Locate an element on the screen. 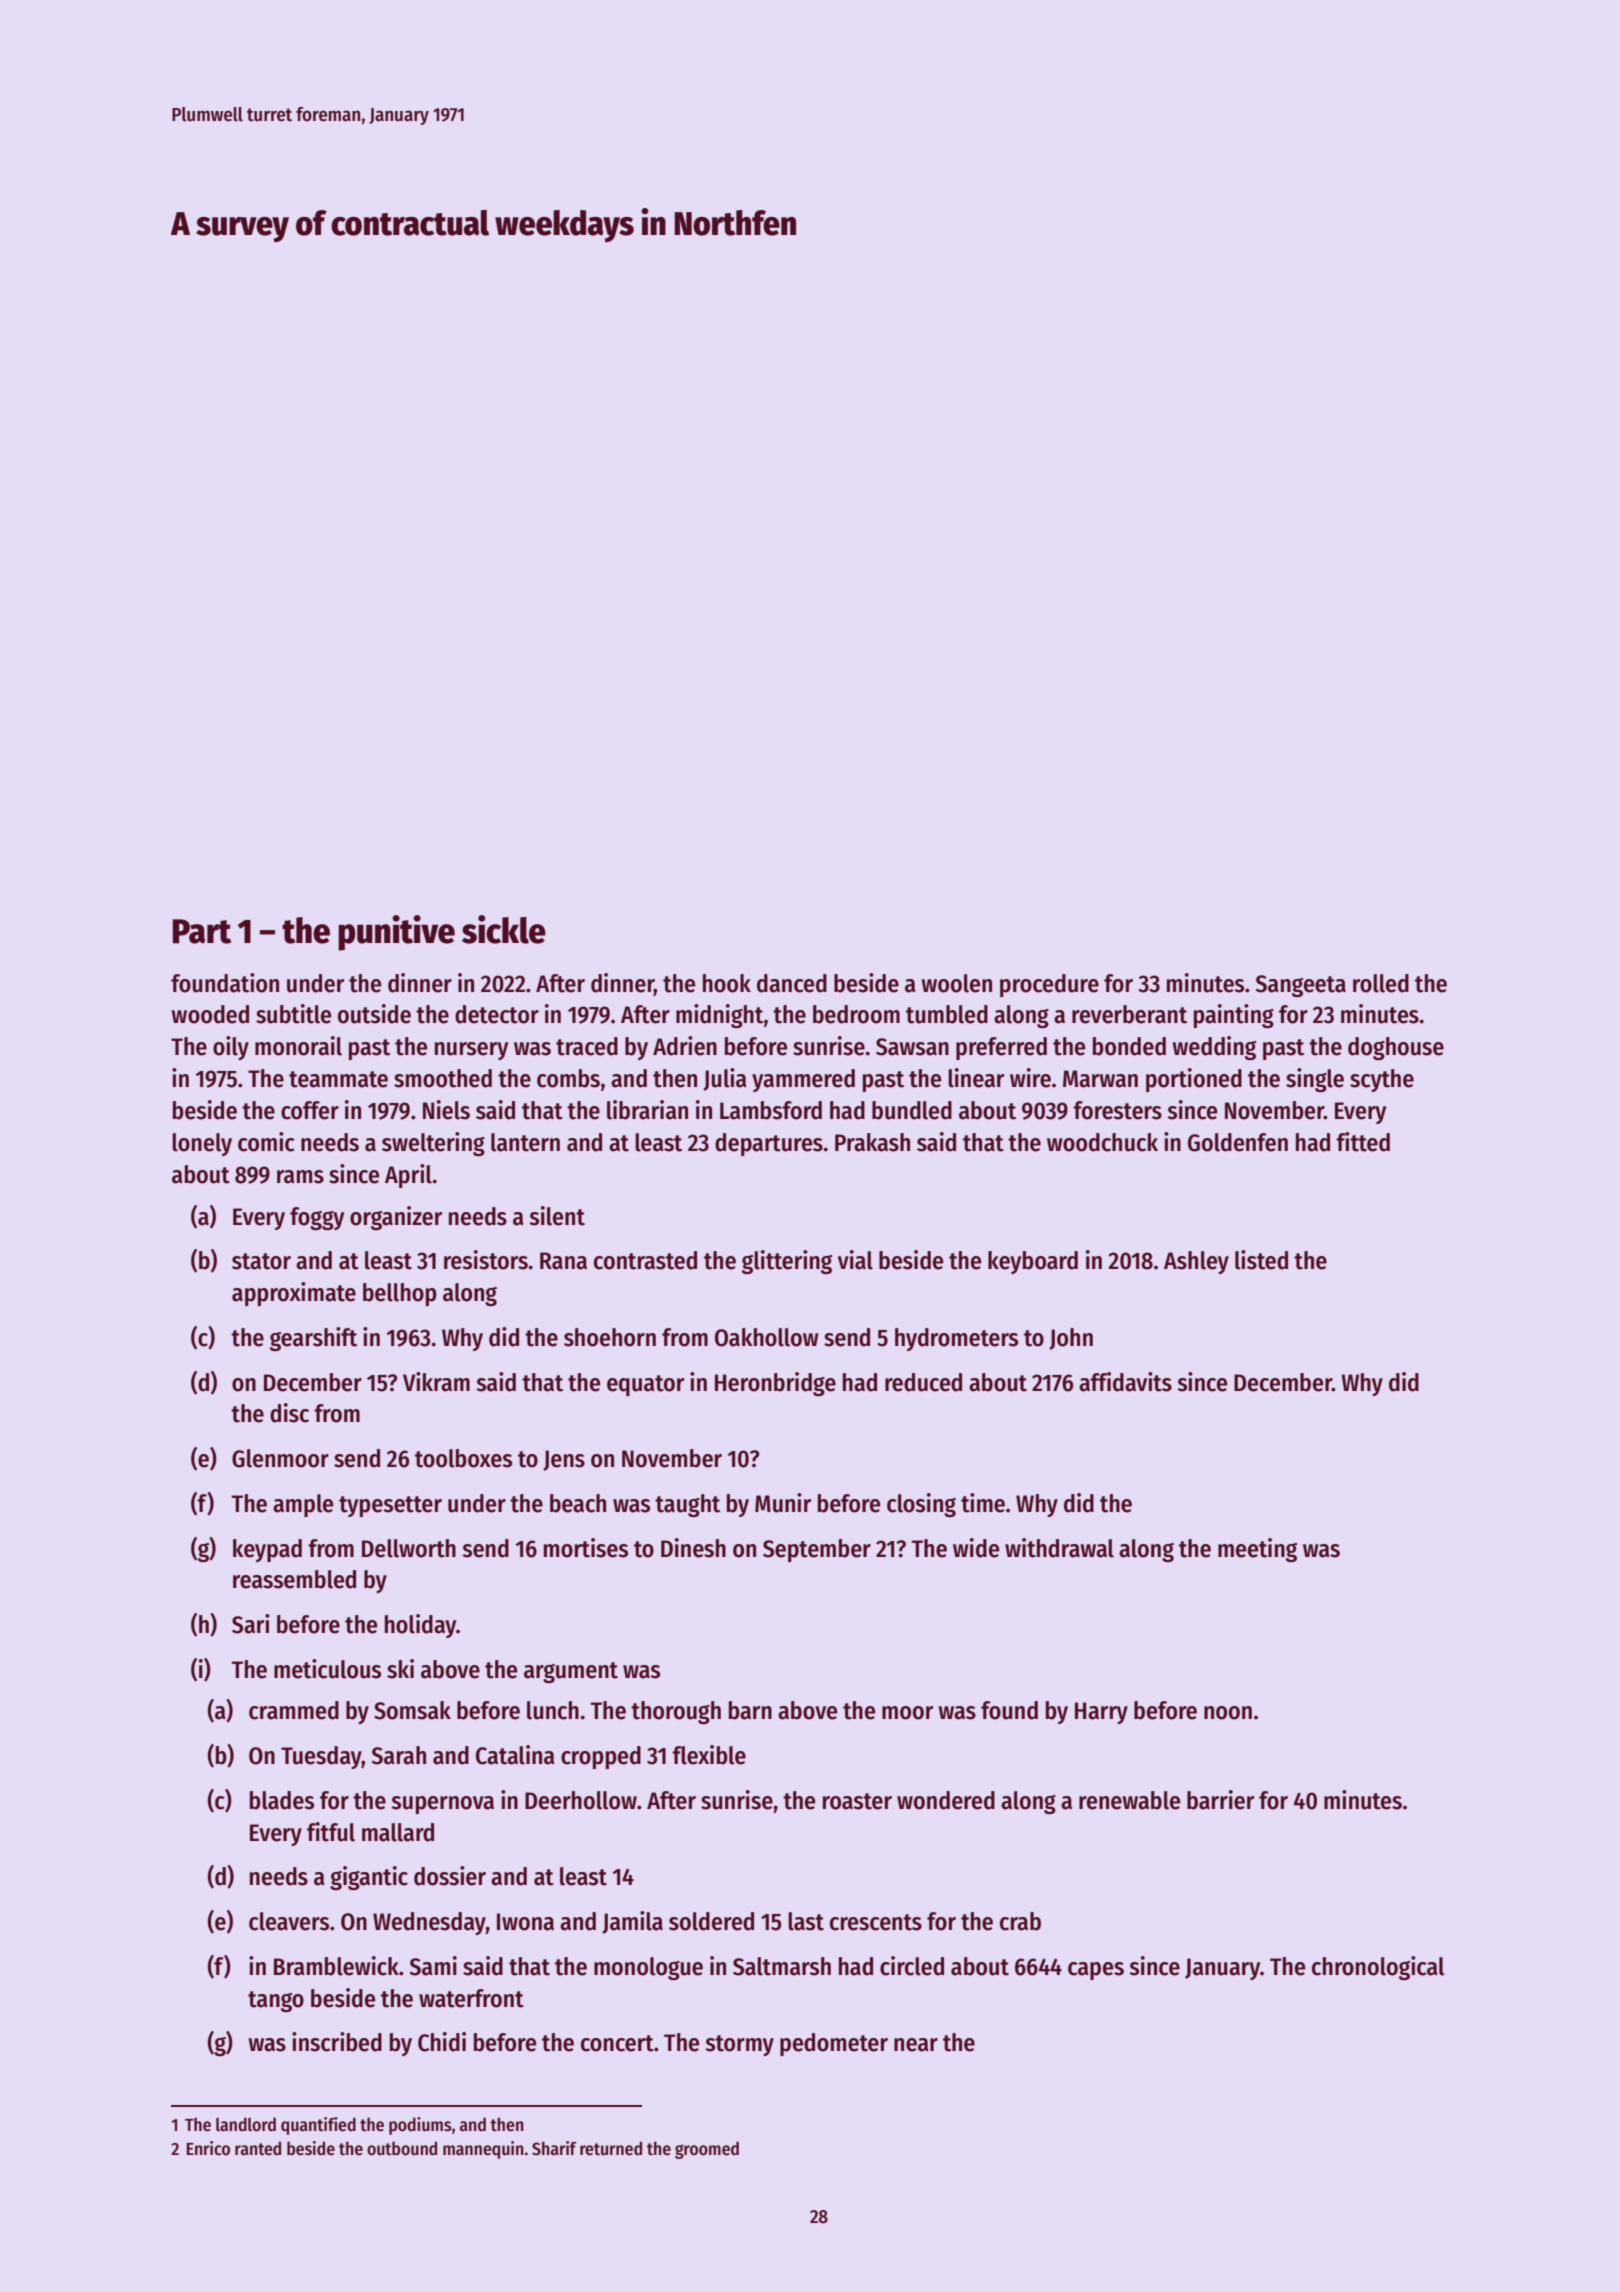 The width and height of the screenshot is (1620, 2292). listed is located at coordinates (1261, 1260).
